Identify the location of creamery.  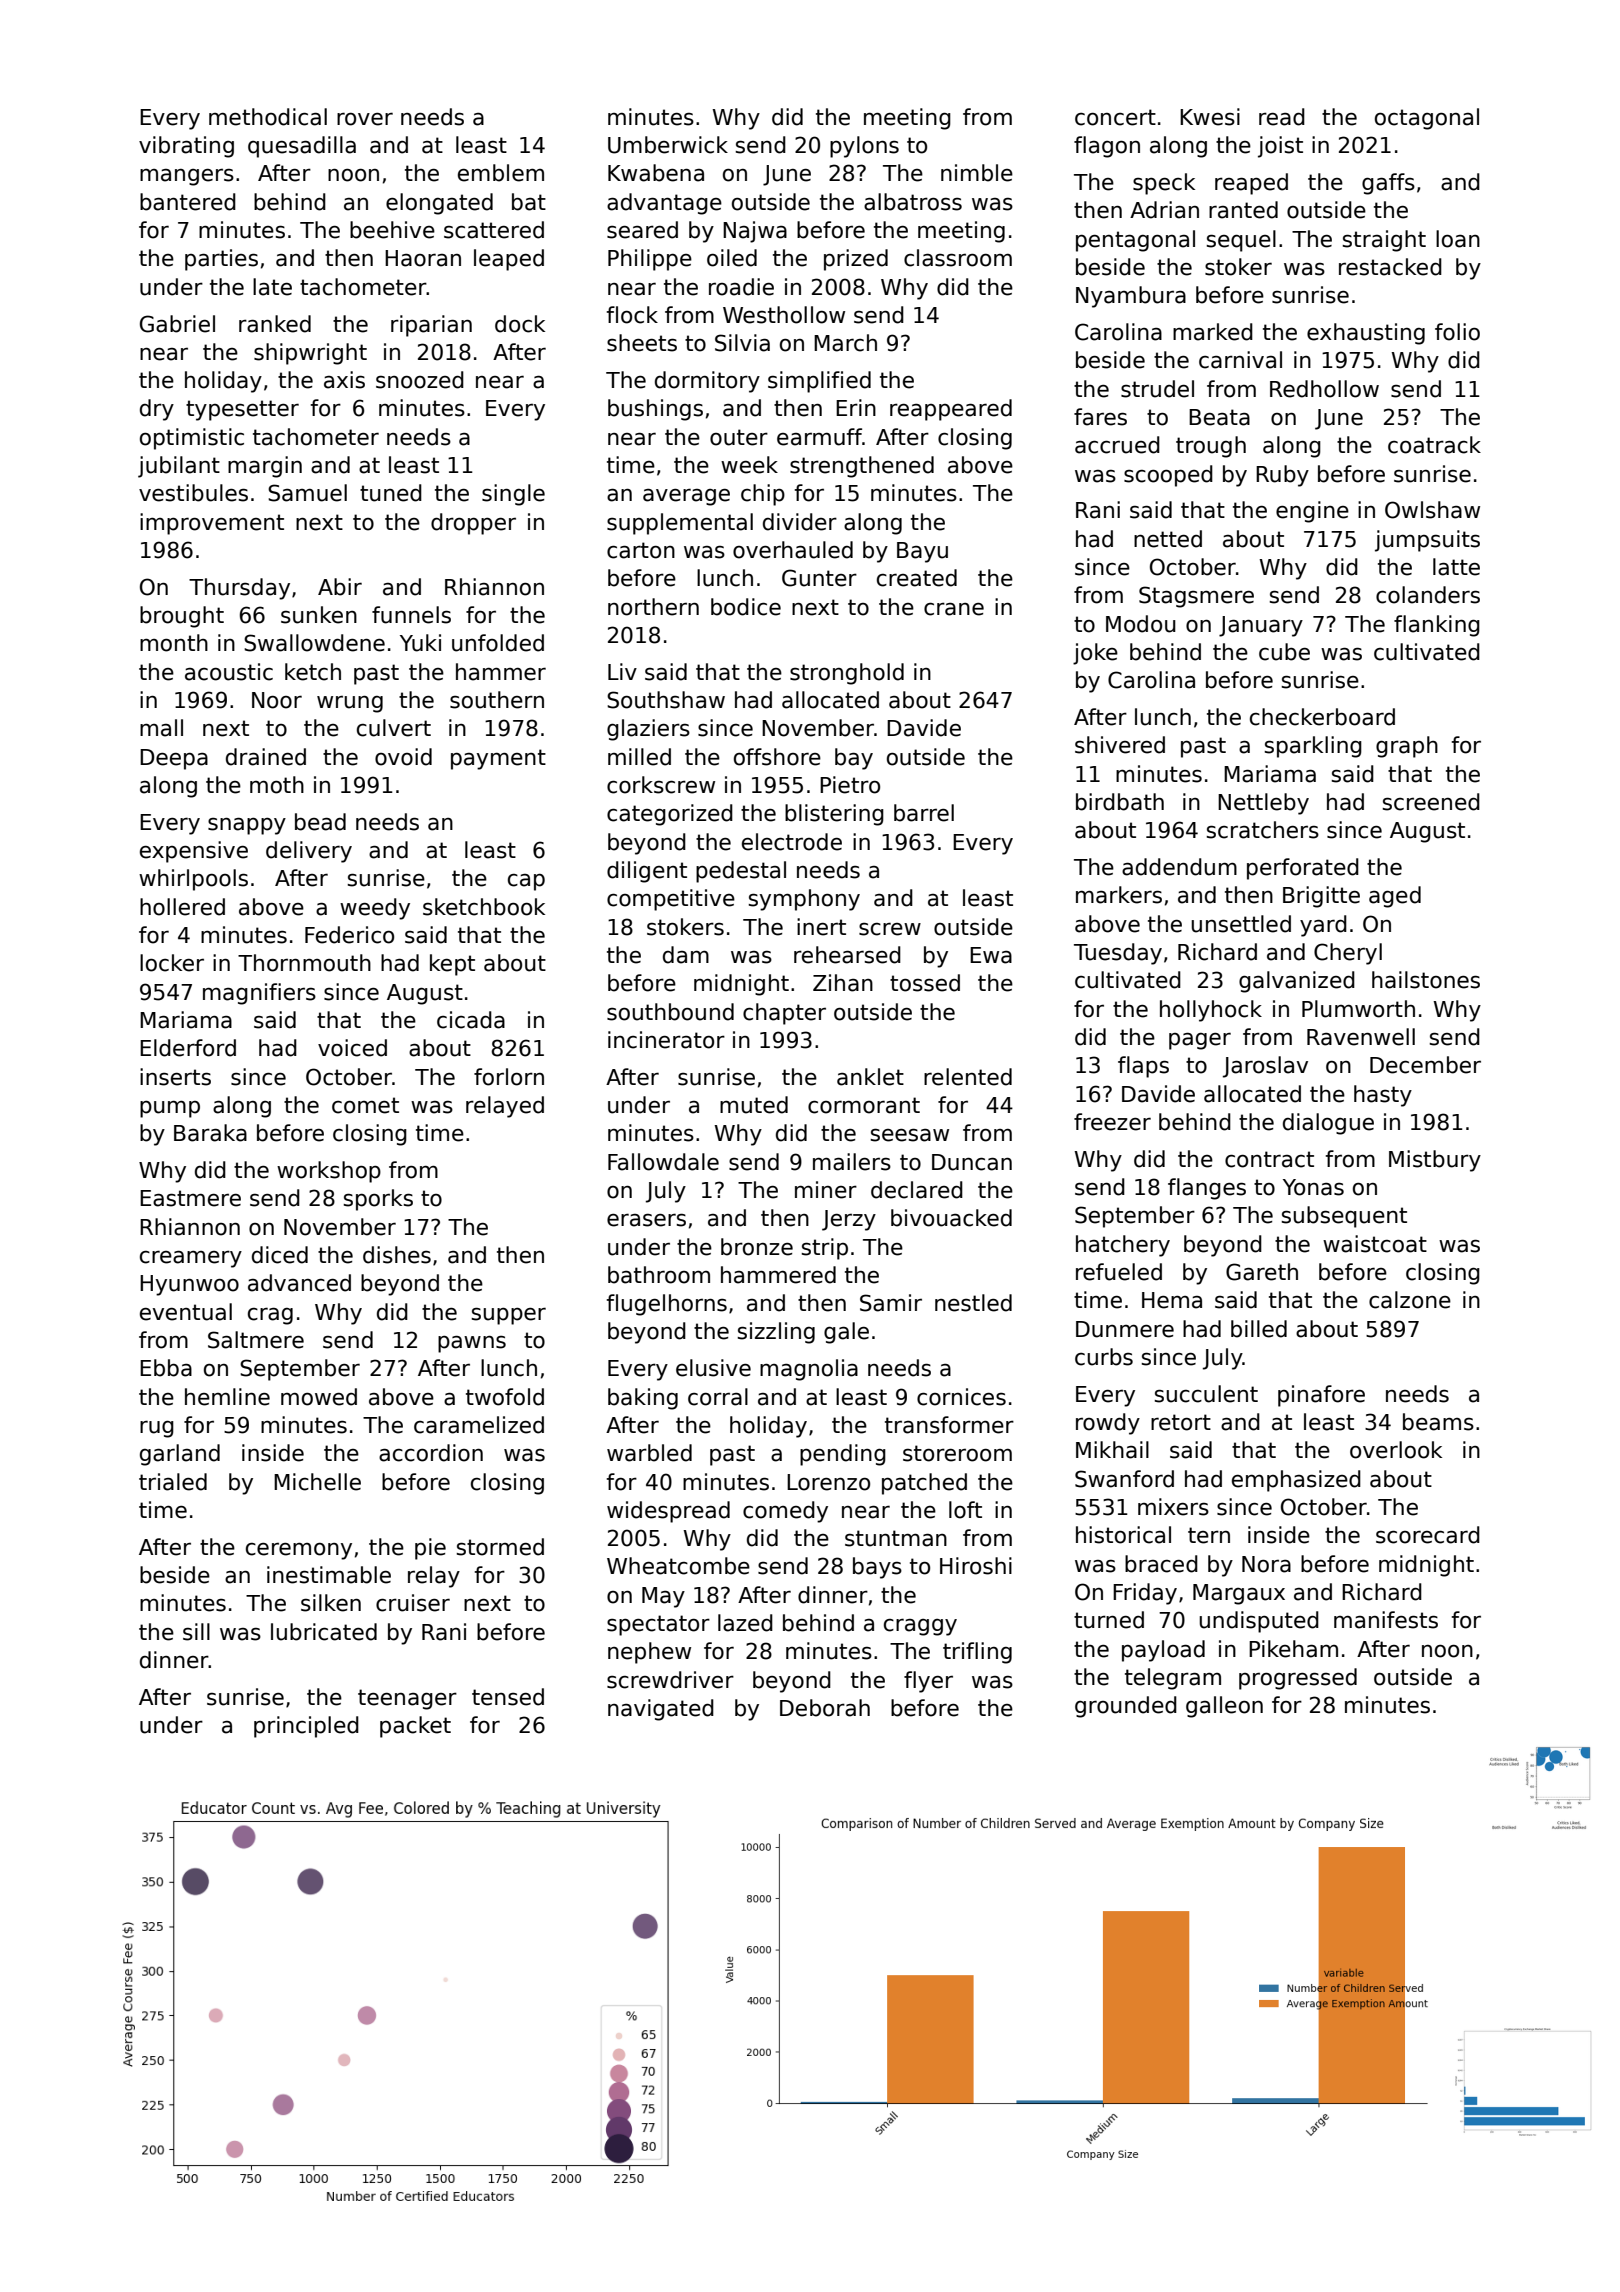
(191, 1259).
